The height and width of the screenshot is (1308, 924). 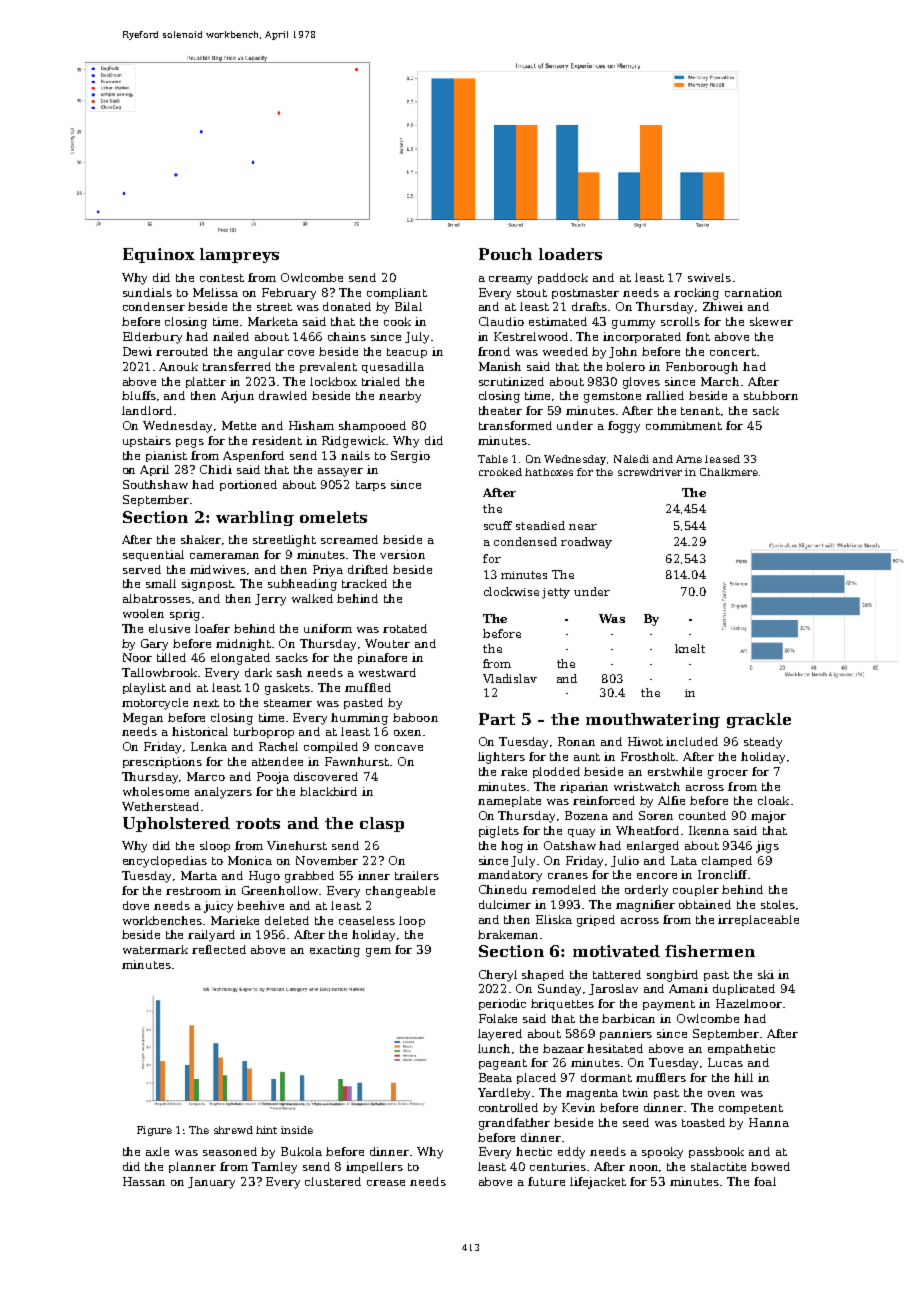 I want to click on lampreys, so click(x=239, y=255).
